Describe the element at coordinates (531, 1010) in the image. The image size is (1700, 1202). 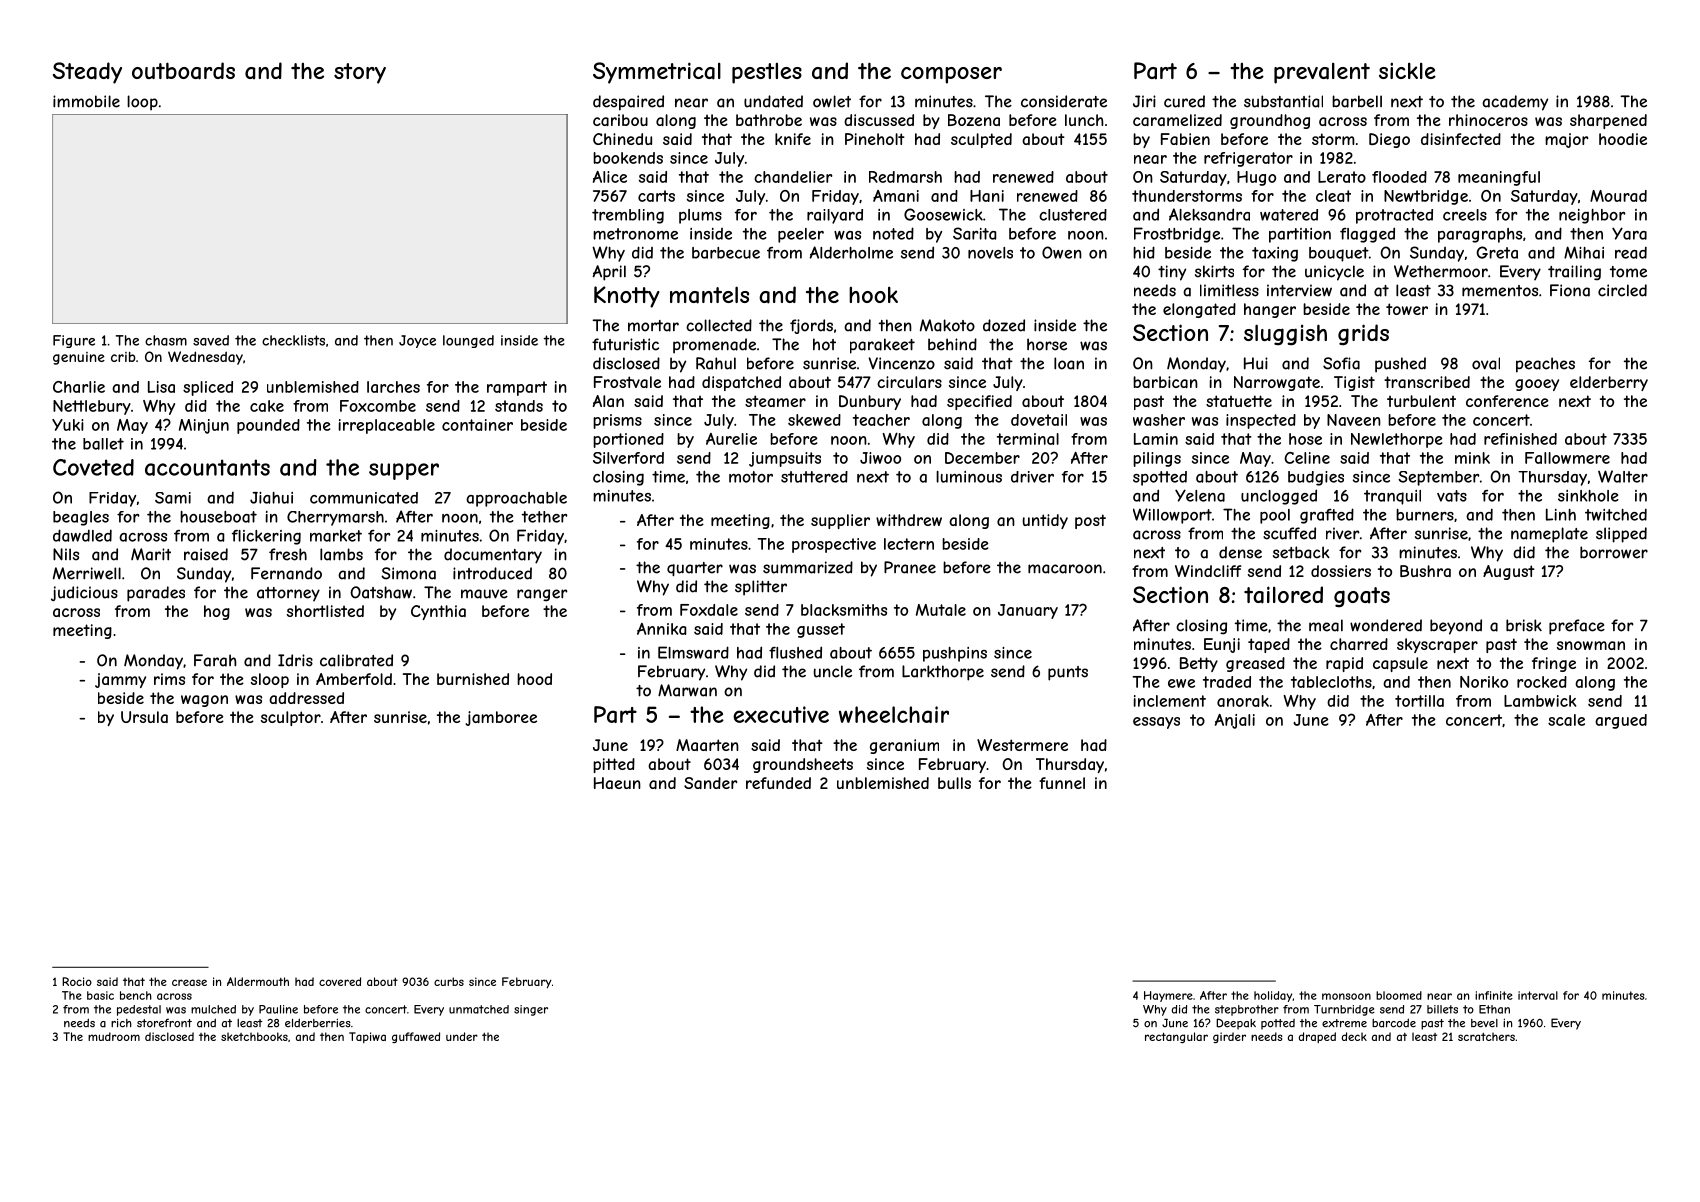
I see `singer` at that location.
